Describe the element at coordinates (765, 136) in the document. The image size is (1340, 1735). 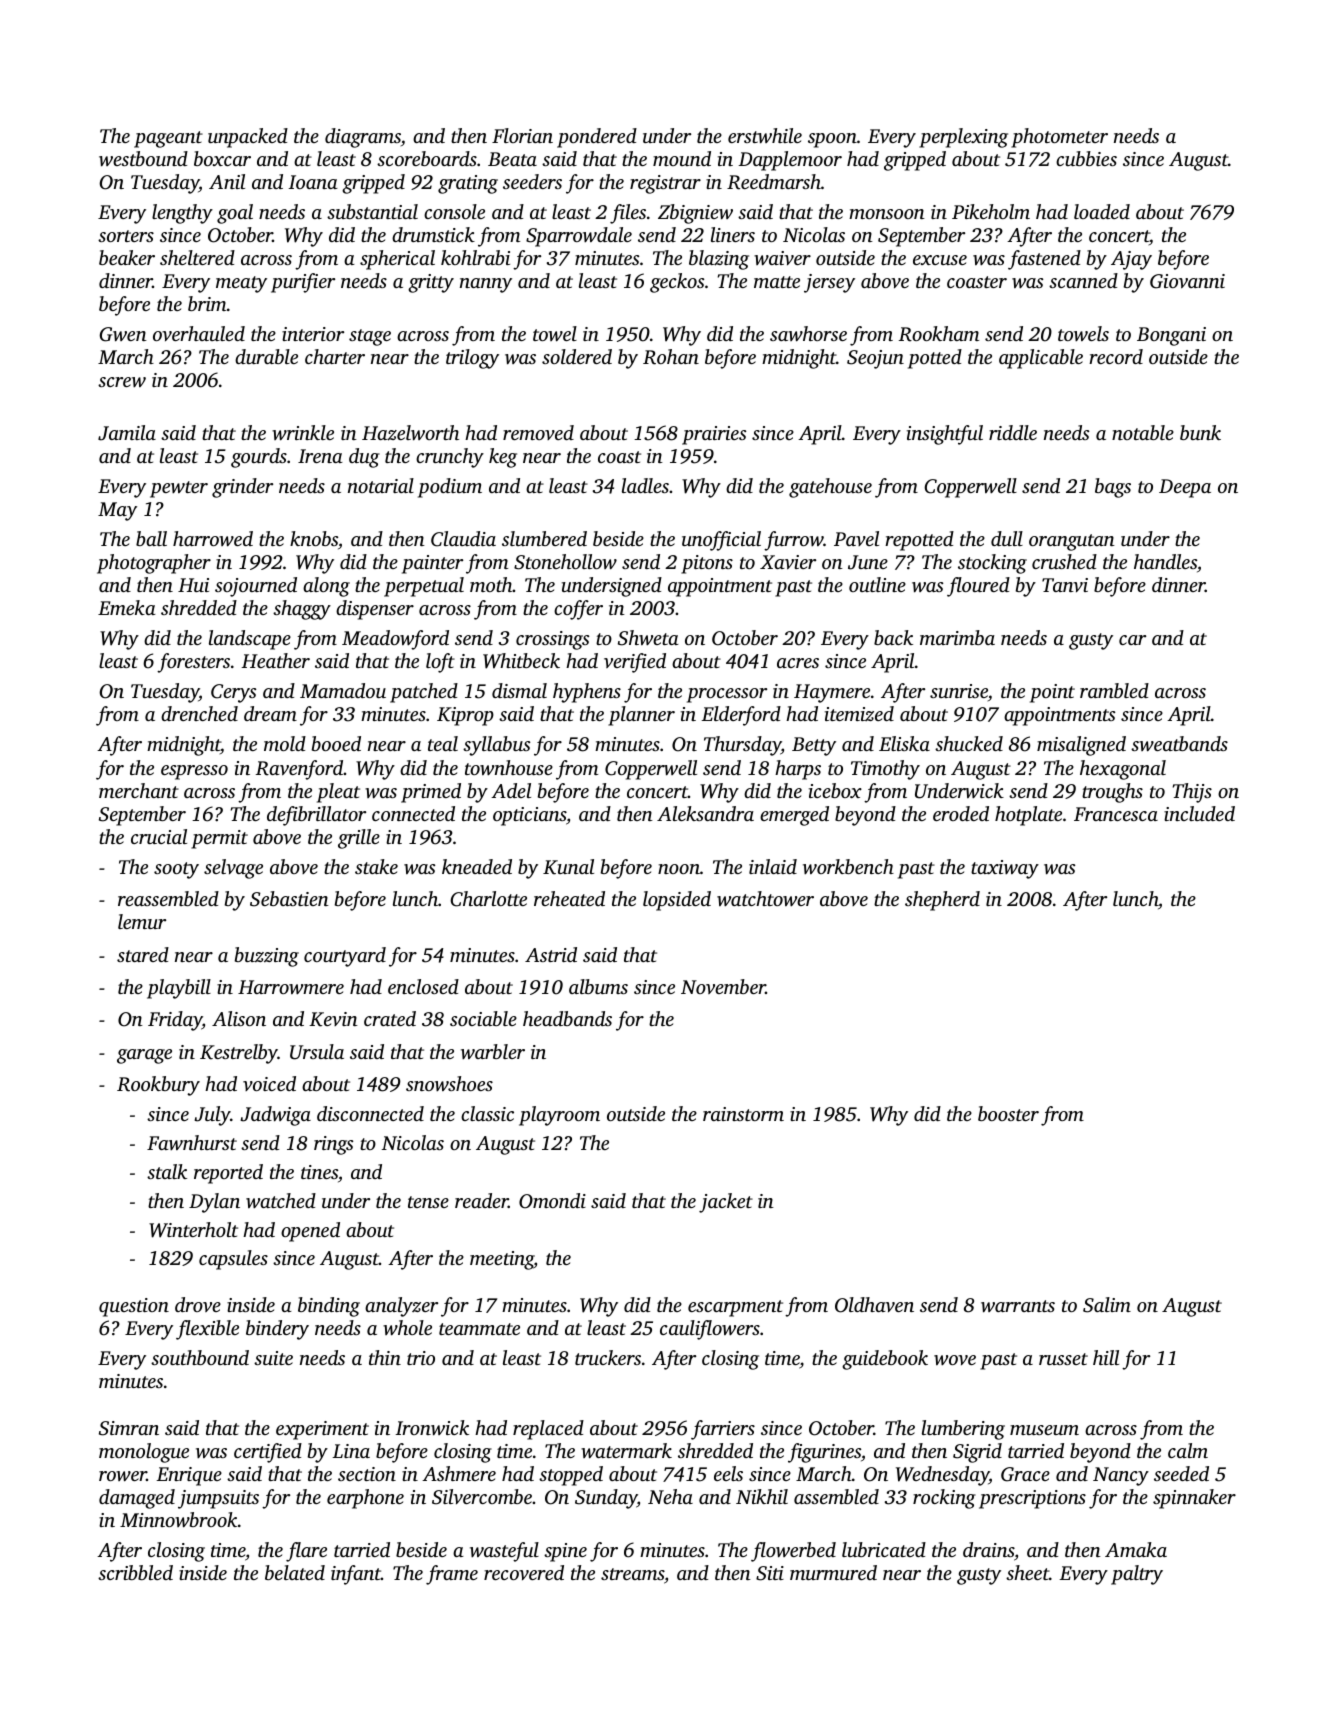
I see `erstwhile` at that location.
